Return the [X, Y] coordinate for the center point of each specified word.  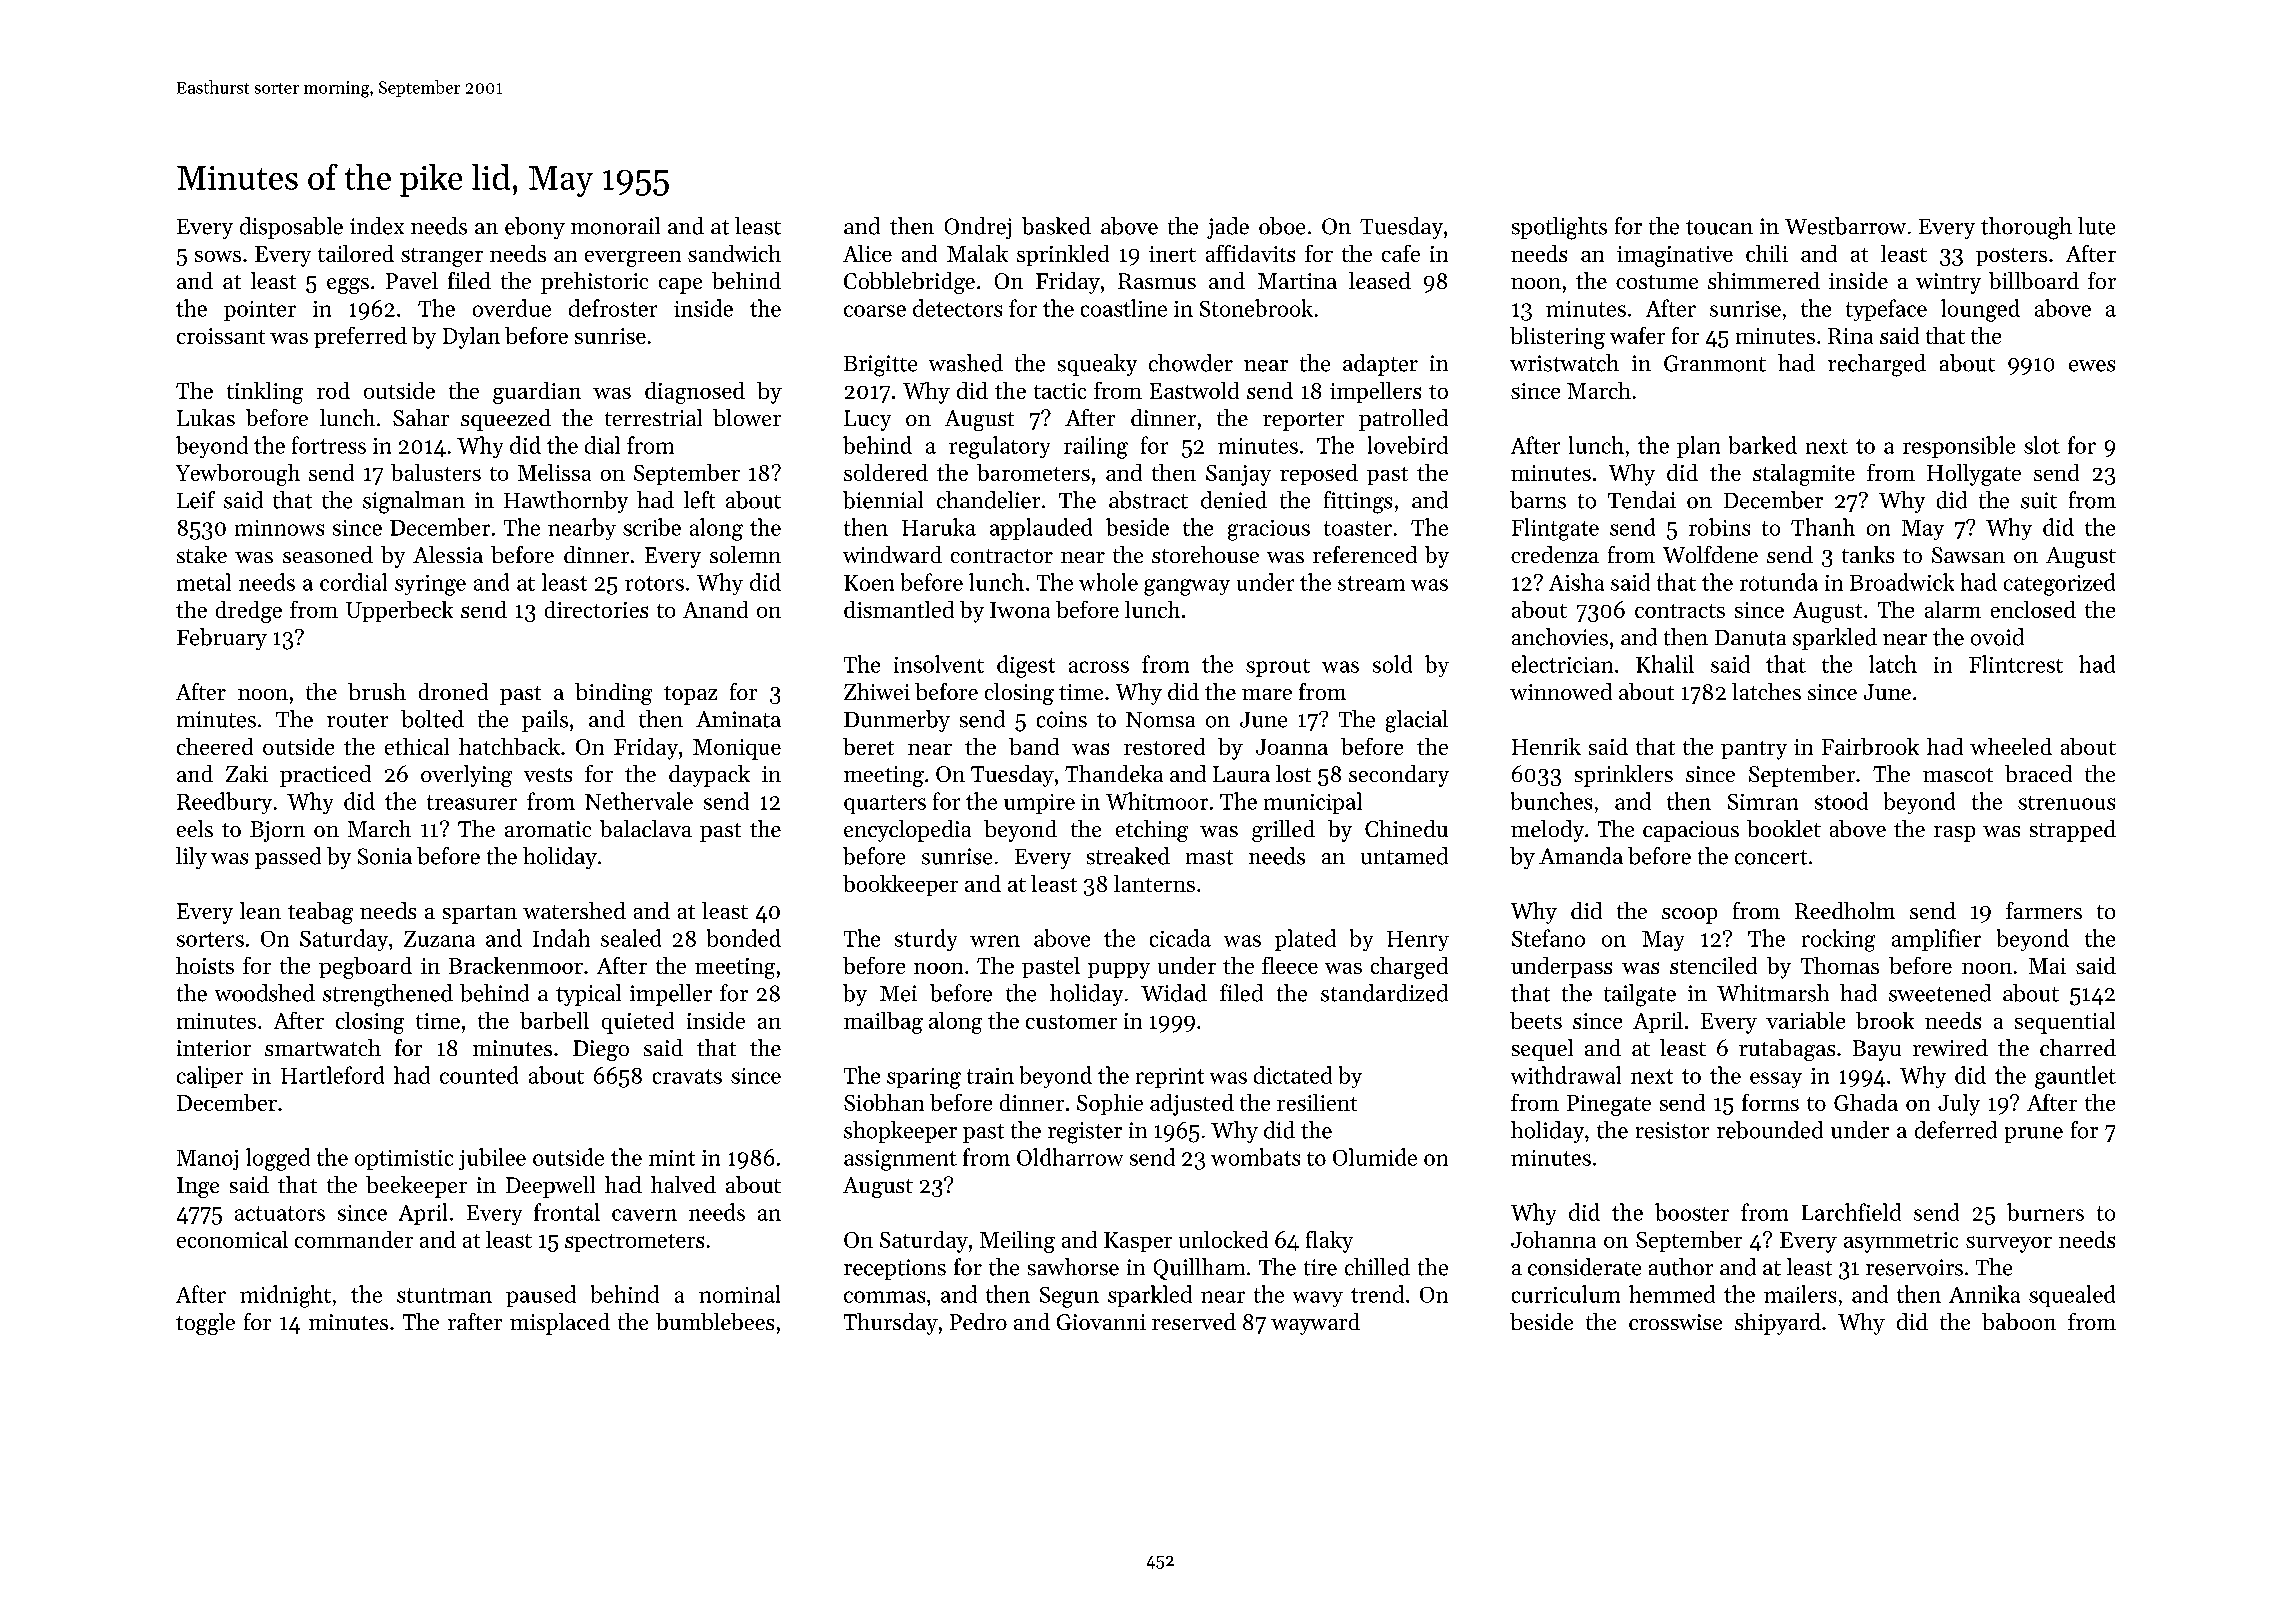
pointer [260, 311]
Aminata [738, 719]
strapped [2073, 831]
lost [1293, 773]
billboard [2034, 280]
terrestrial [653, 417]
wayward [1315, 1324]
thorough [2026, 228]
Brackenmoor [516, 965]
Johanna [1553, 1239]
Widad [1174, 993]
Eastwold [1194, 390]
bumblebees [715, 1321]
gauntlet [2075, 1077]
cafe [1401, 253]
